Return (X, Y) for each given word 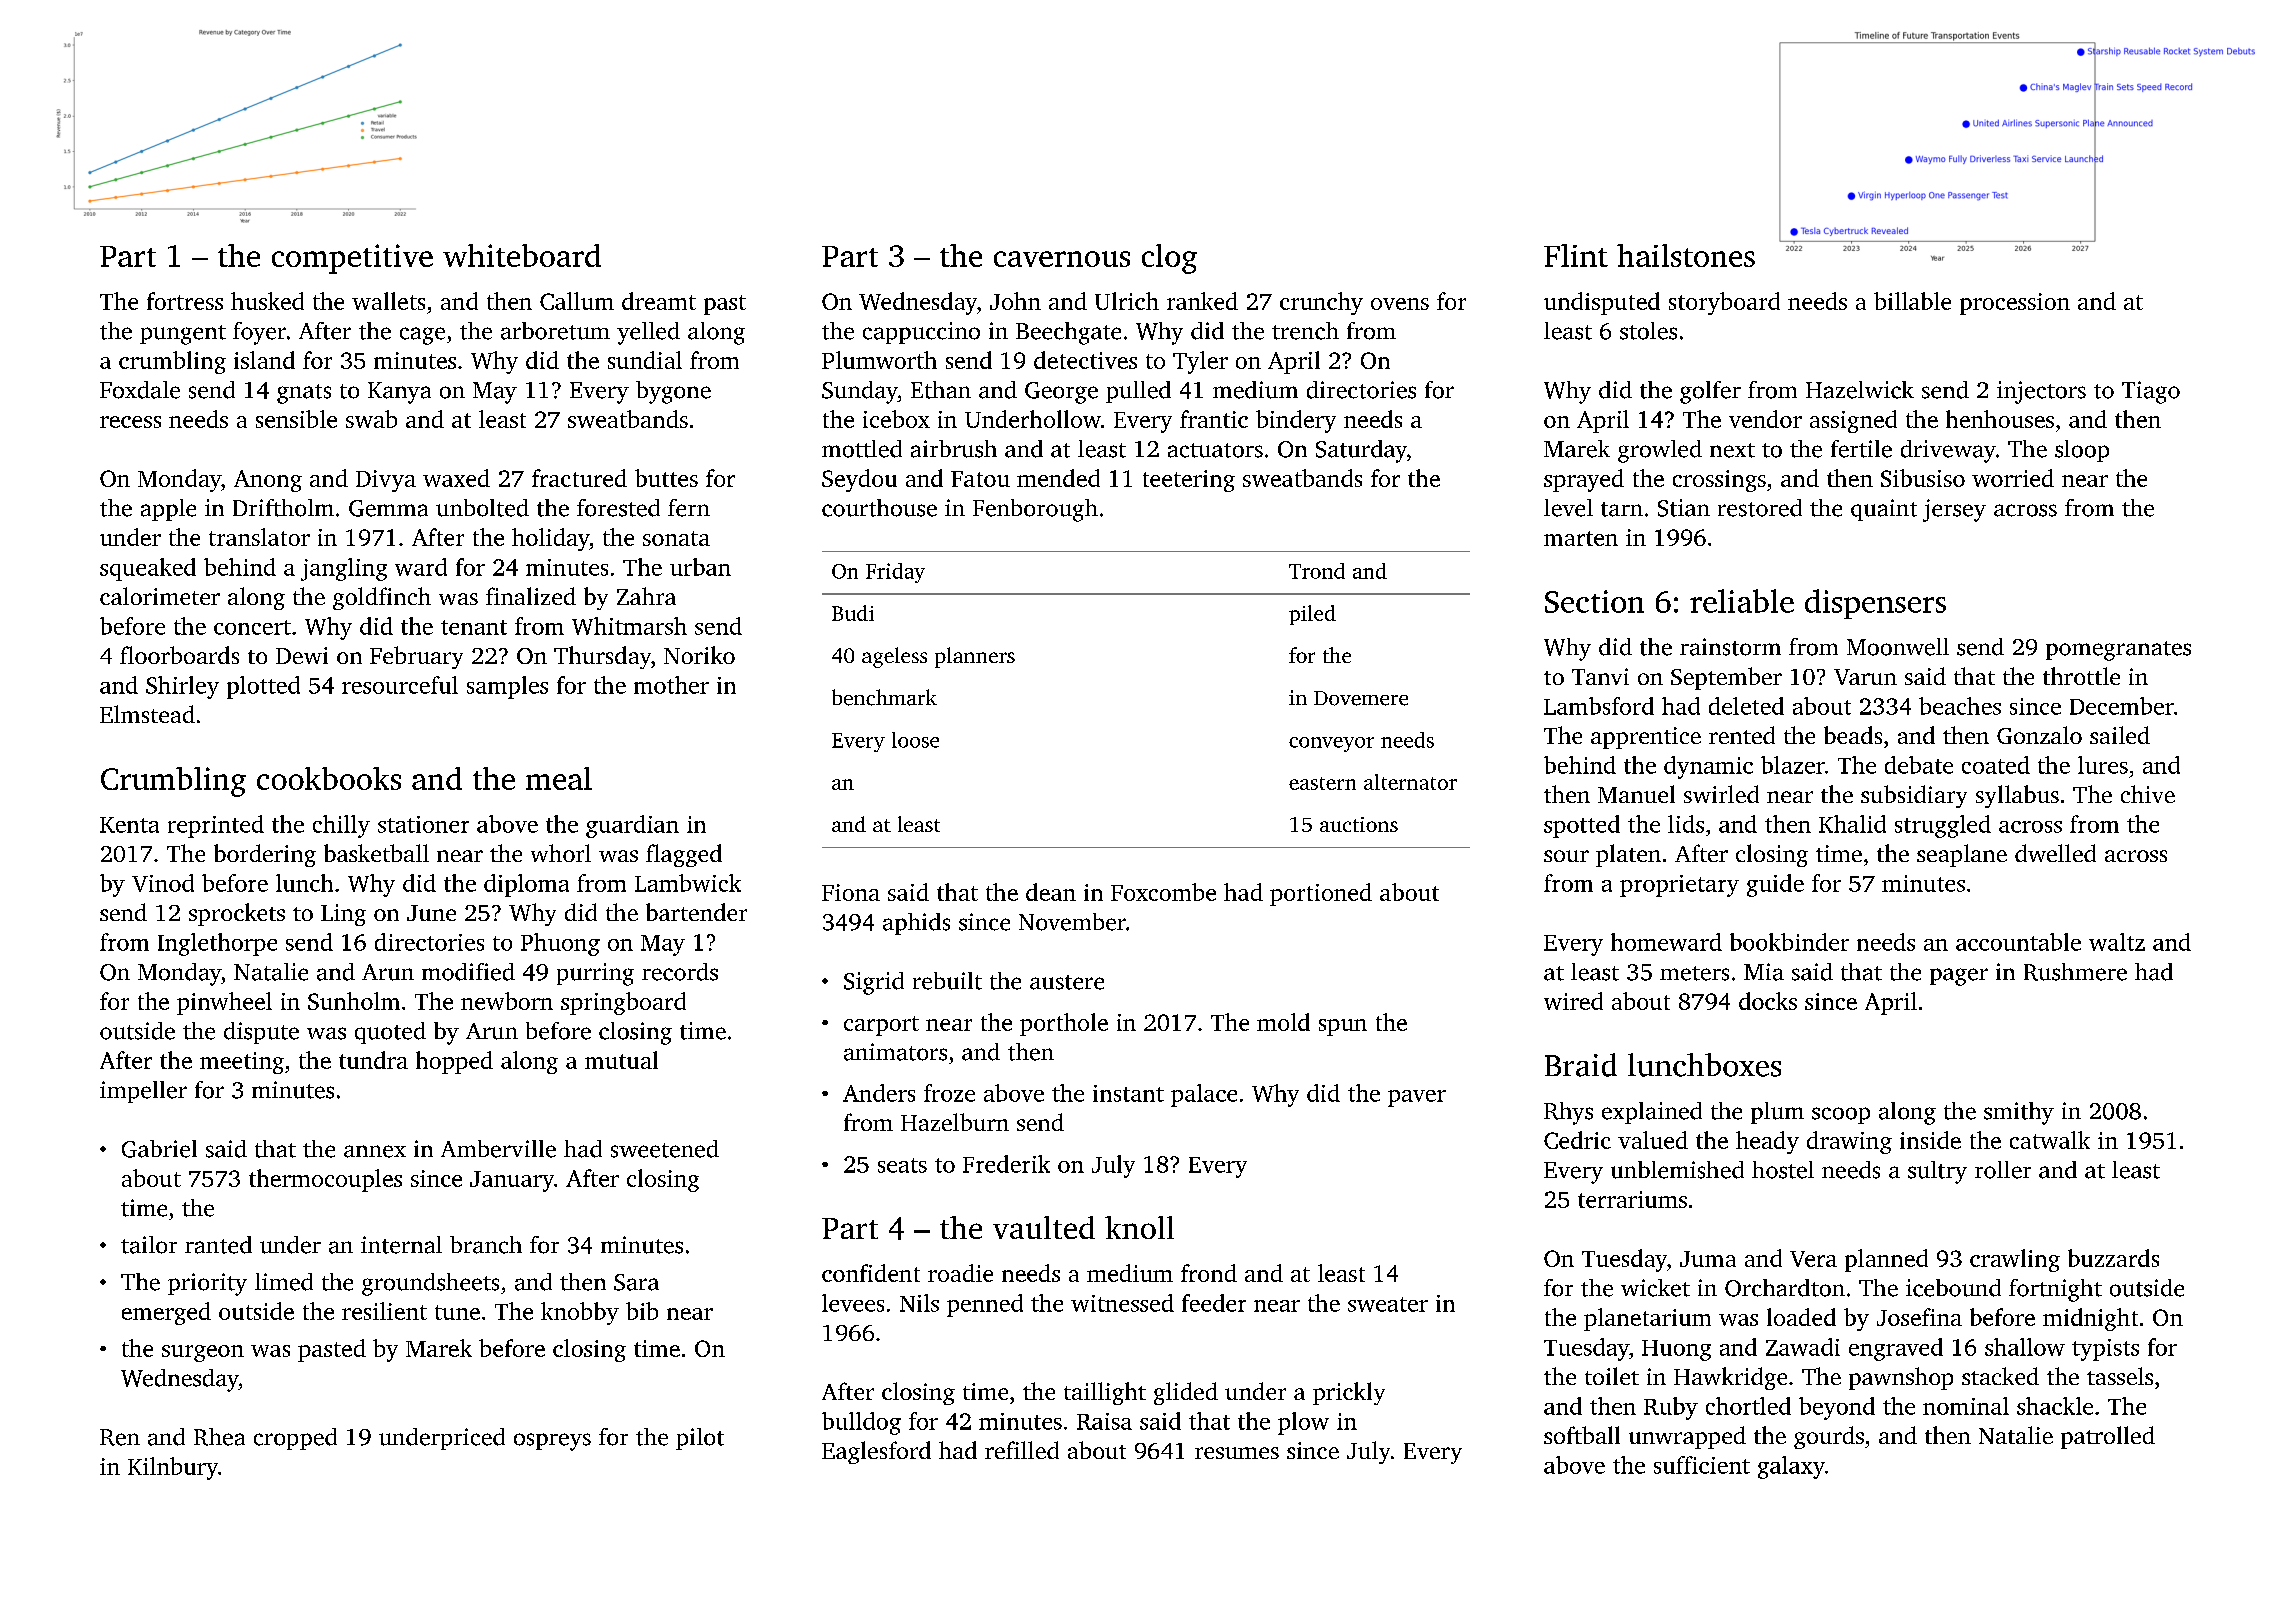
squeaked (148, 569)
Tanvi (1600, 676)
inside (1930, 1140)
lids (1686, 824)
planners (975, 657)
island (264, 360)
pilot (700, 1439)
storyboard (1724, 303)
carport (881, 1026)
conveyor (1331, 744)
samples (507, 687)
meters (1694, 973)
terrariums (1632, 1199)
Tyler (1200, 362)
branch (486, 1245)
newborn (507, 1001)
